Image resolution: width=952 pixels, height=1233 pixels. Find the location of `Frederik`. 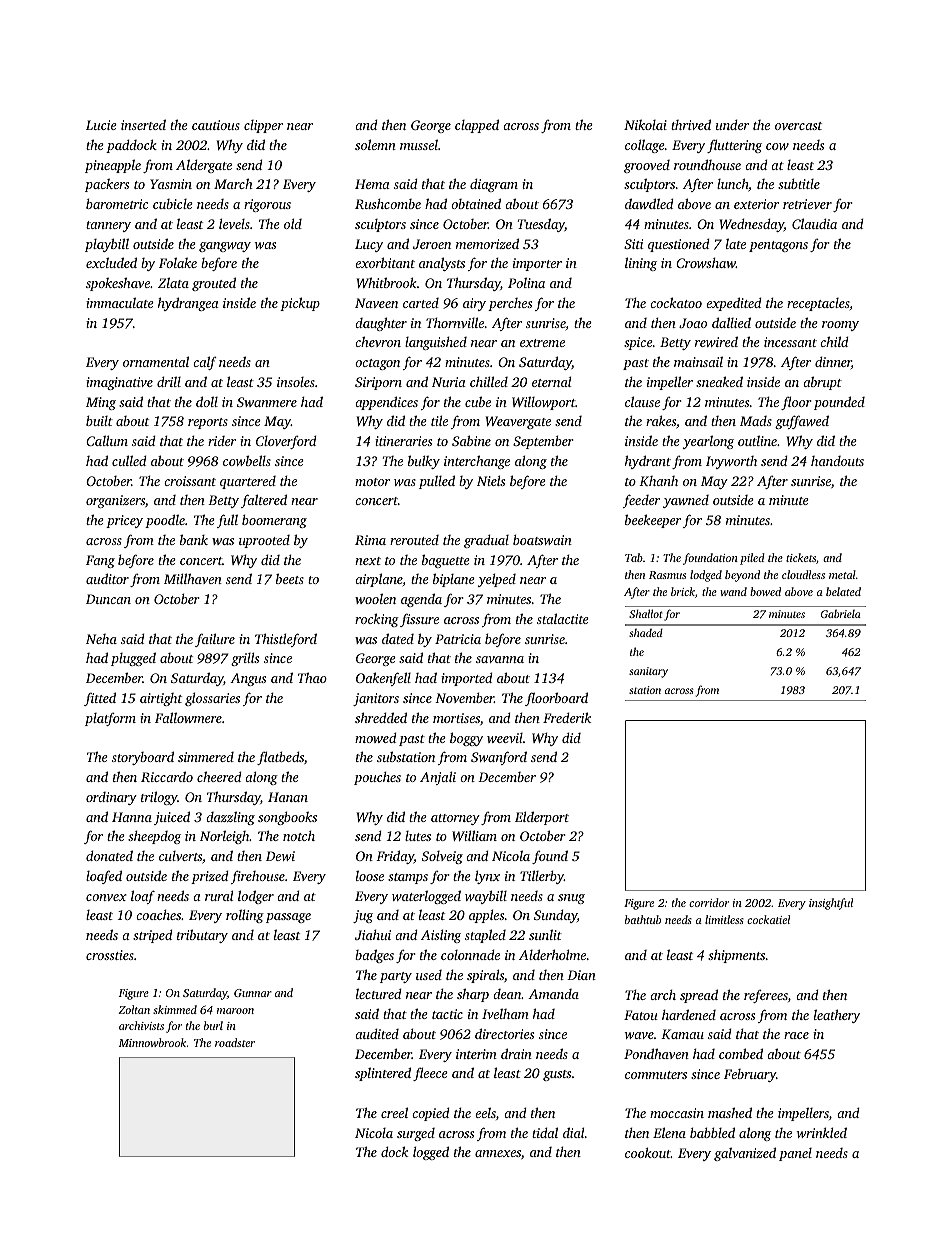

Frederik is located at coordinates (567, 717).
